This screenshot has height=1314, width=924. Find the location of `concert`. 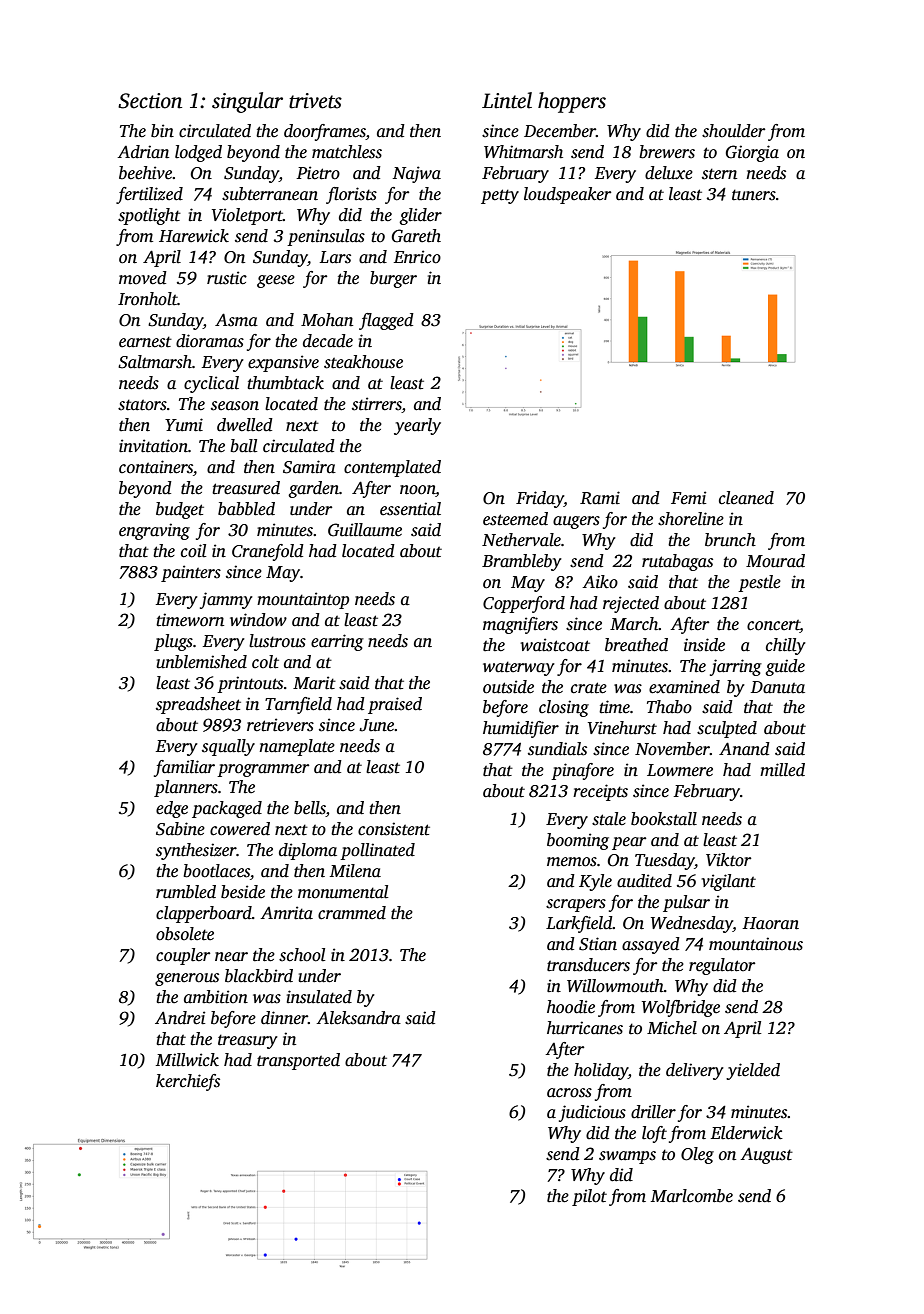

concert is located at coordinates (773, 625).
